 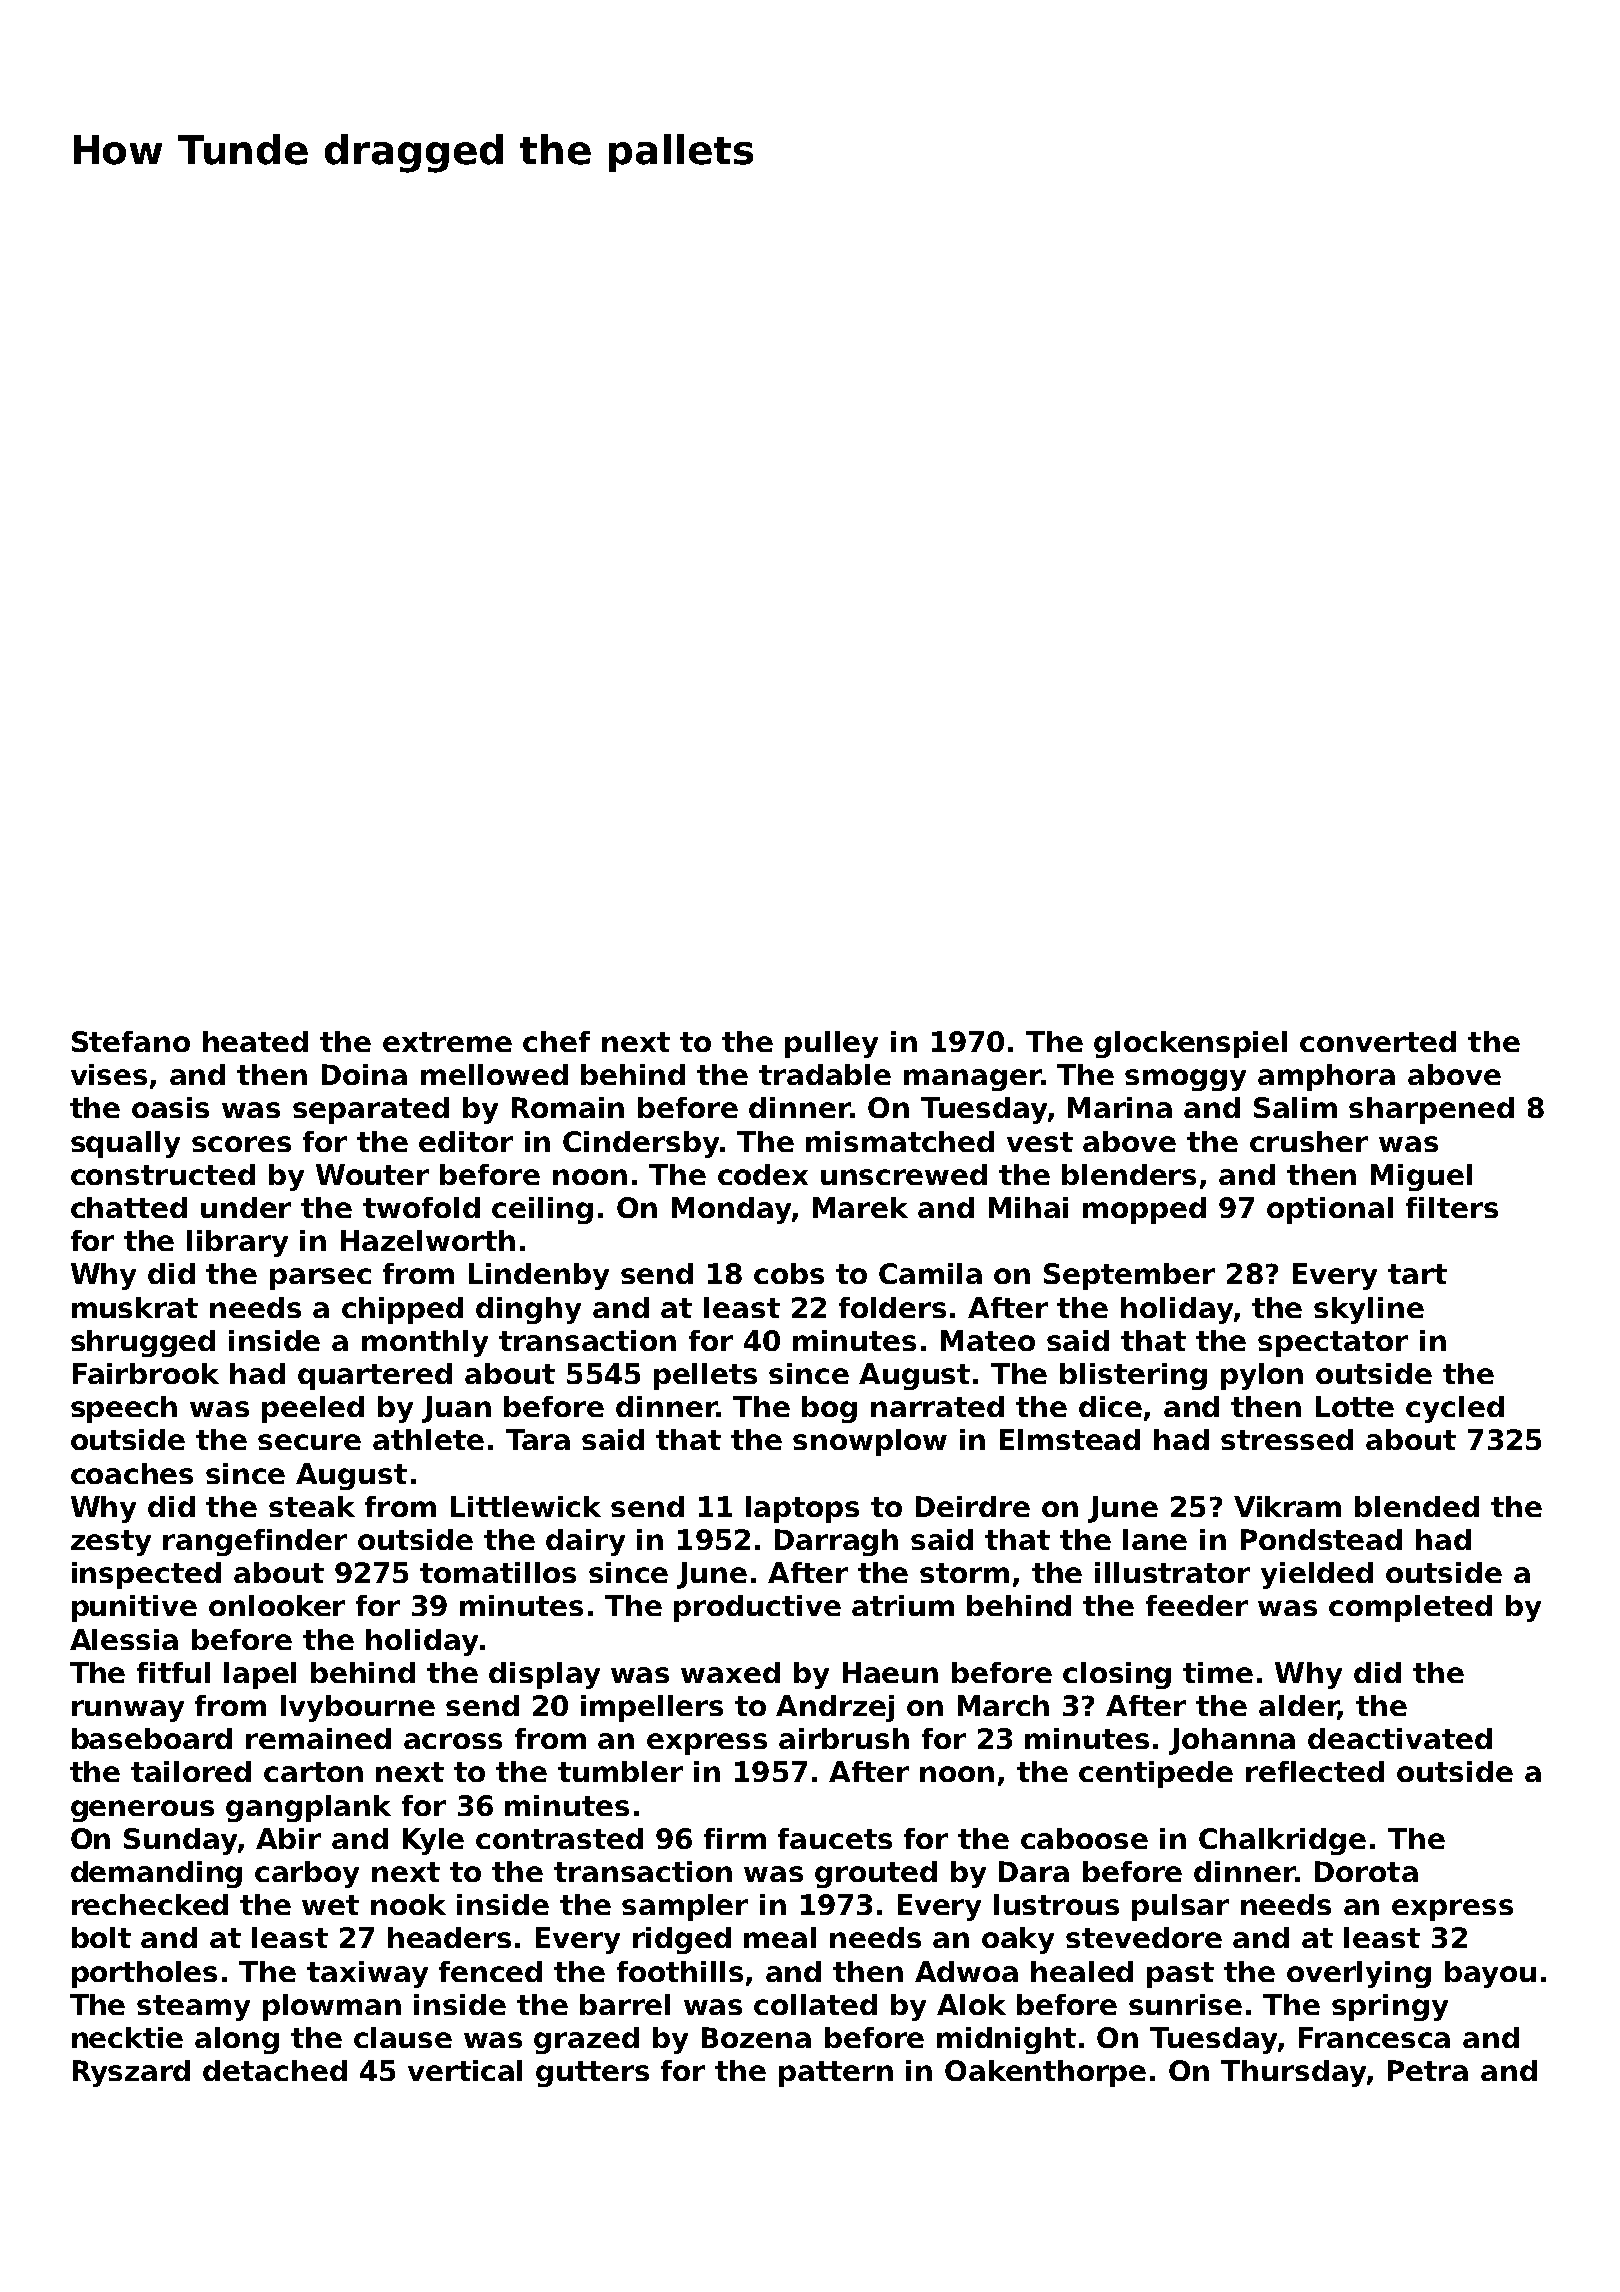 I want to click on Johanna, so click(x=1232, y=1741).
